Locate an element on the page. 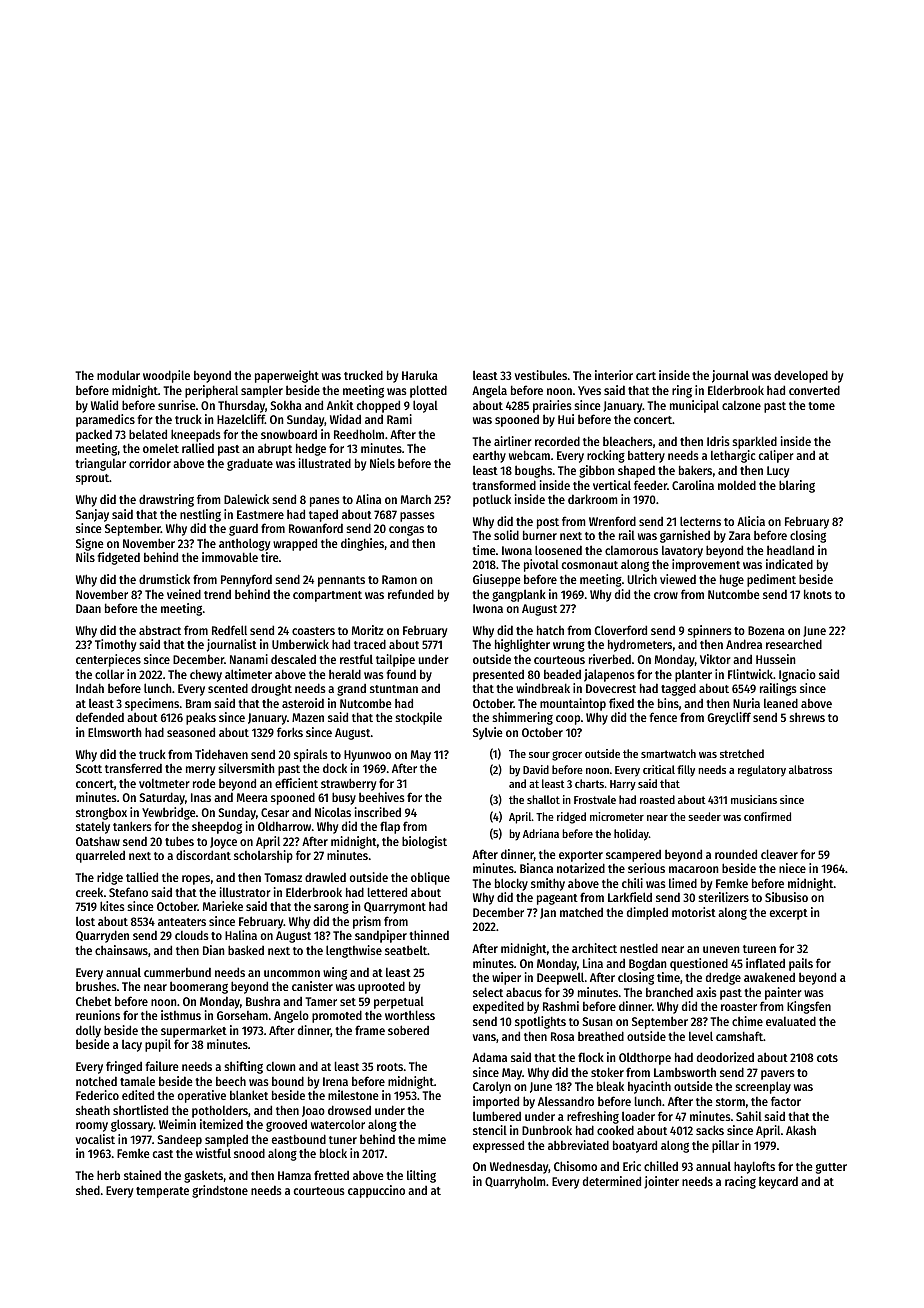  herb is located at coordinates (108, 1175).
